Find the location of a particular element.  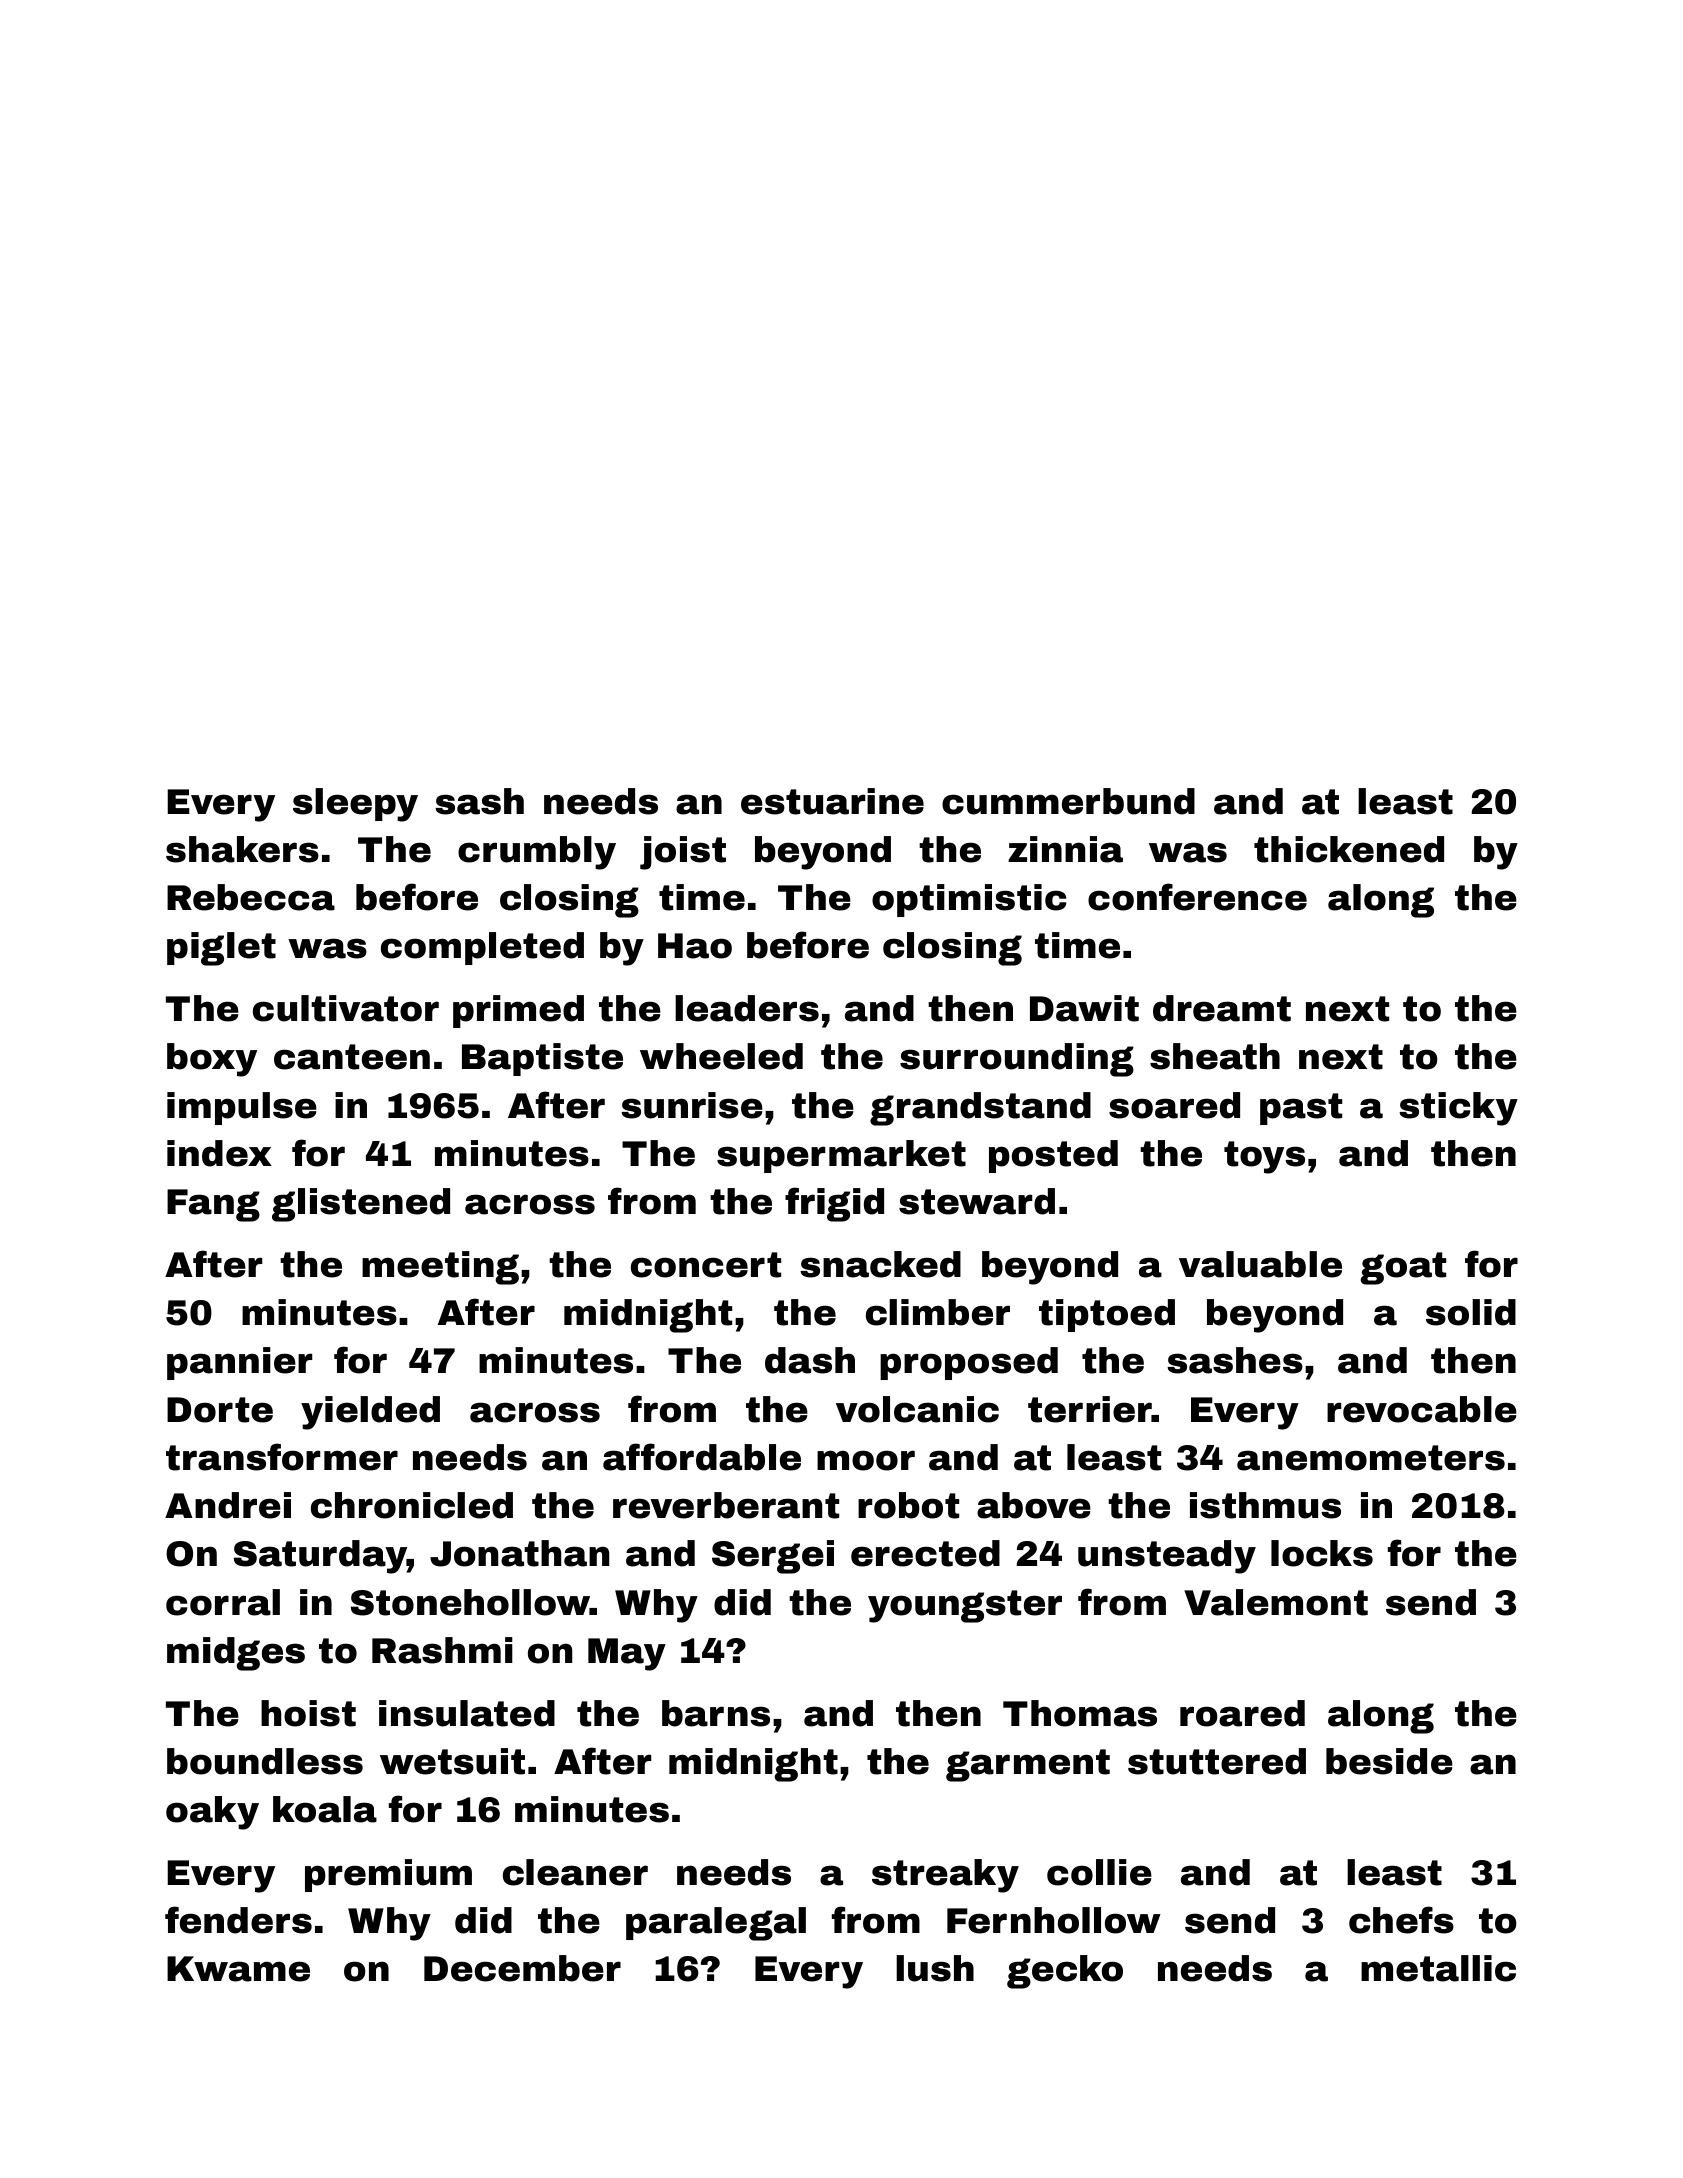

valuable is located at coordinates (1260, 1264).
